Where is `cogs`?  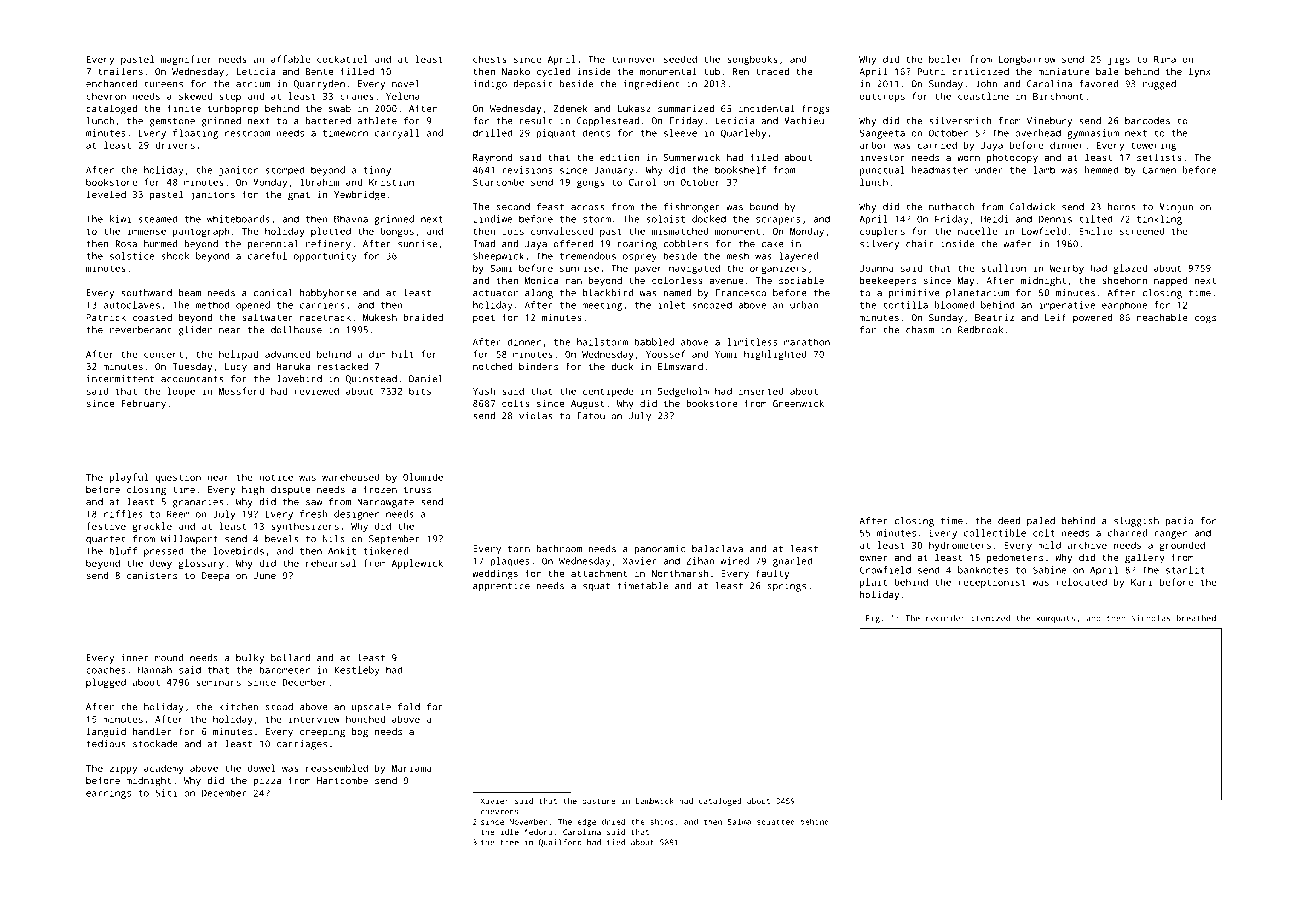
cogs is located at coordinates (1205, 320).
